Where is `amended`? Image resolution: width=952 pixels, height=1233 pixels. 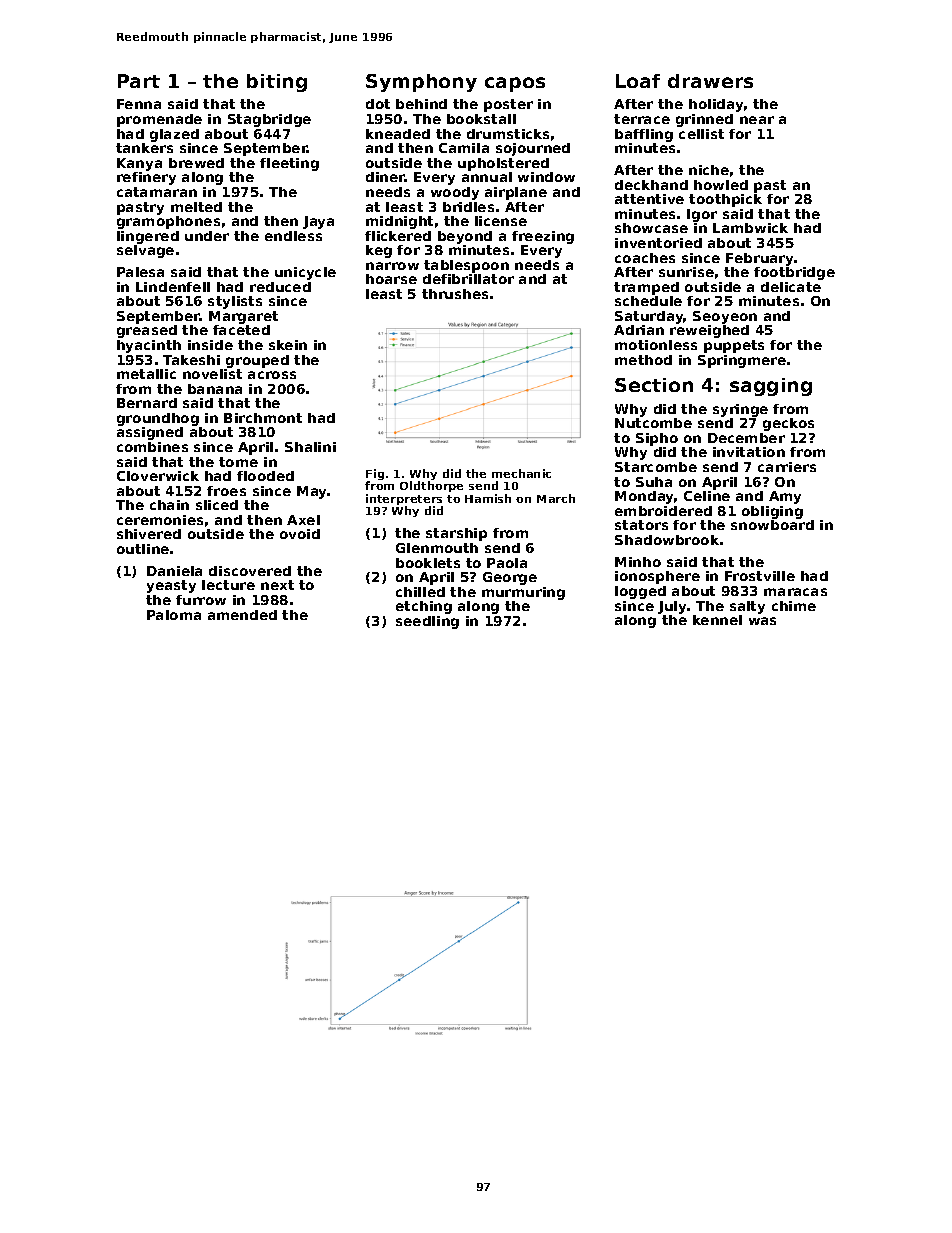 amended is located at coordinates (242, 615).
